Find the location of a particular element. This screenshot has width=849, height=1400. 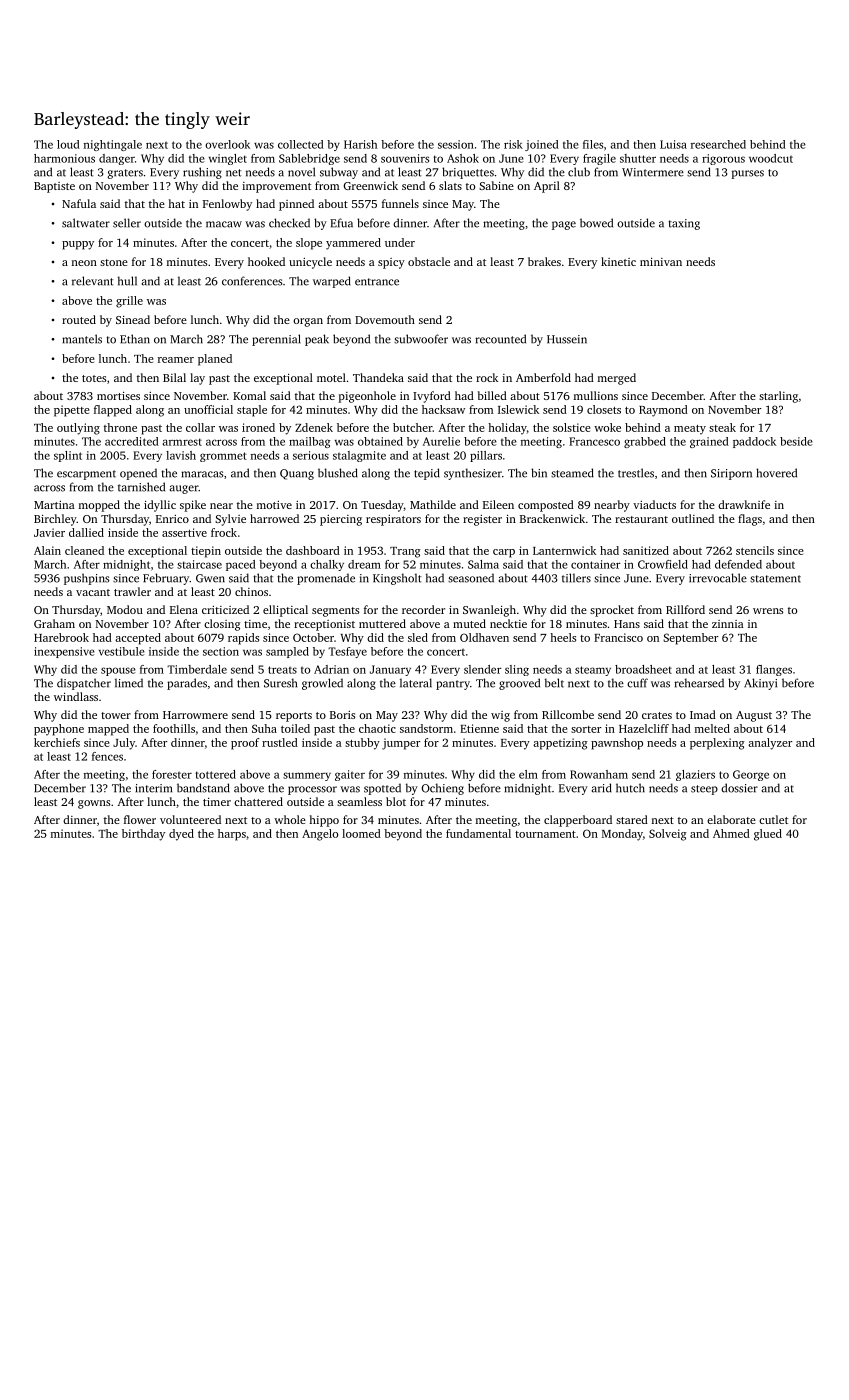

Thandeka is located at coordinates (378, 377).
